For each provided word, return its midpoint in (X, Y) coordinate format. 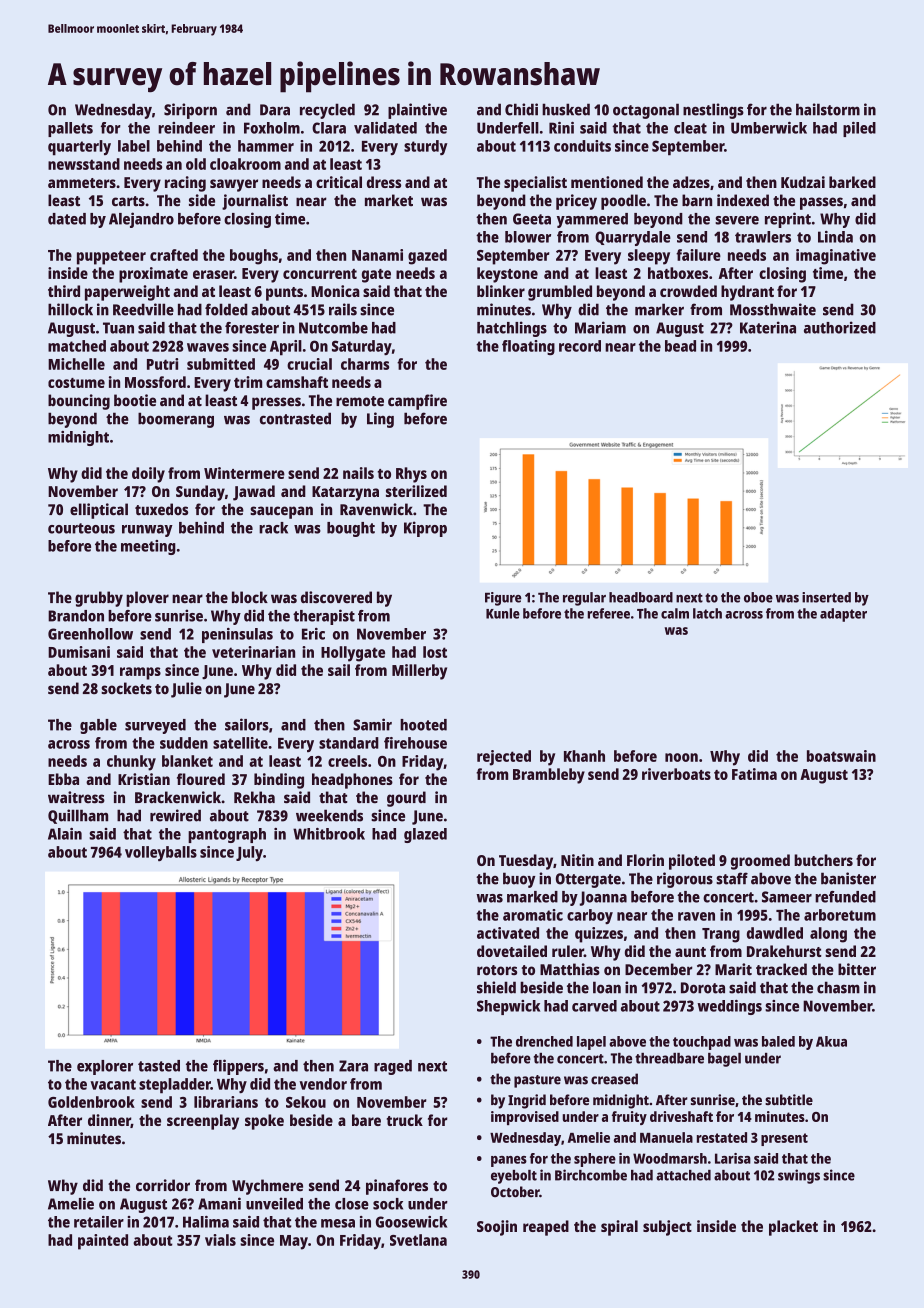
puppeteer (111, 257)
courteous (81, 528)
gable (98, 726)
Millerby (419, 672)
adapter (843, 615)
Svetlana (418, 1240)
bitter (857, 969)
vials (220, 1240)
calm (675, 613)
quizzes (599, 935)
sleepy (649, 257)
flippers (238, 1067)
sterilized (416, 491)
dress (384, 182)
